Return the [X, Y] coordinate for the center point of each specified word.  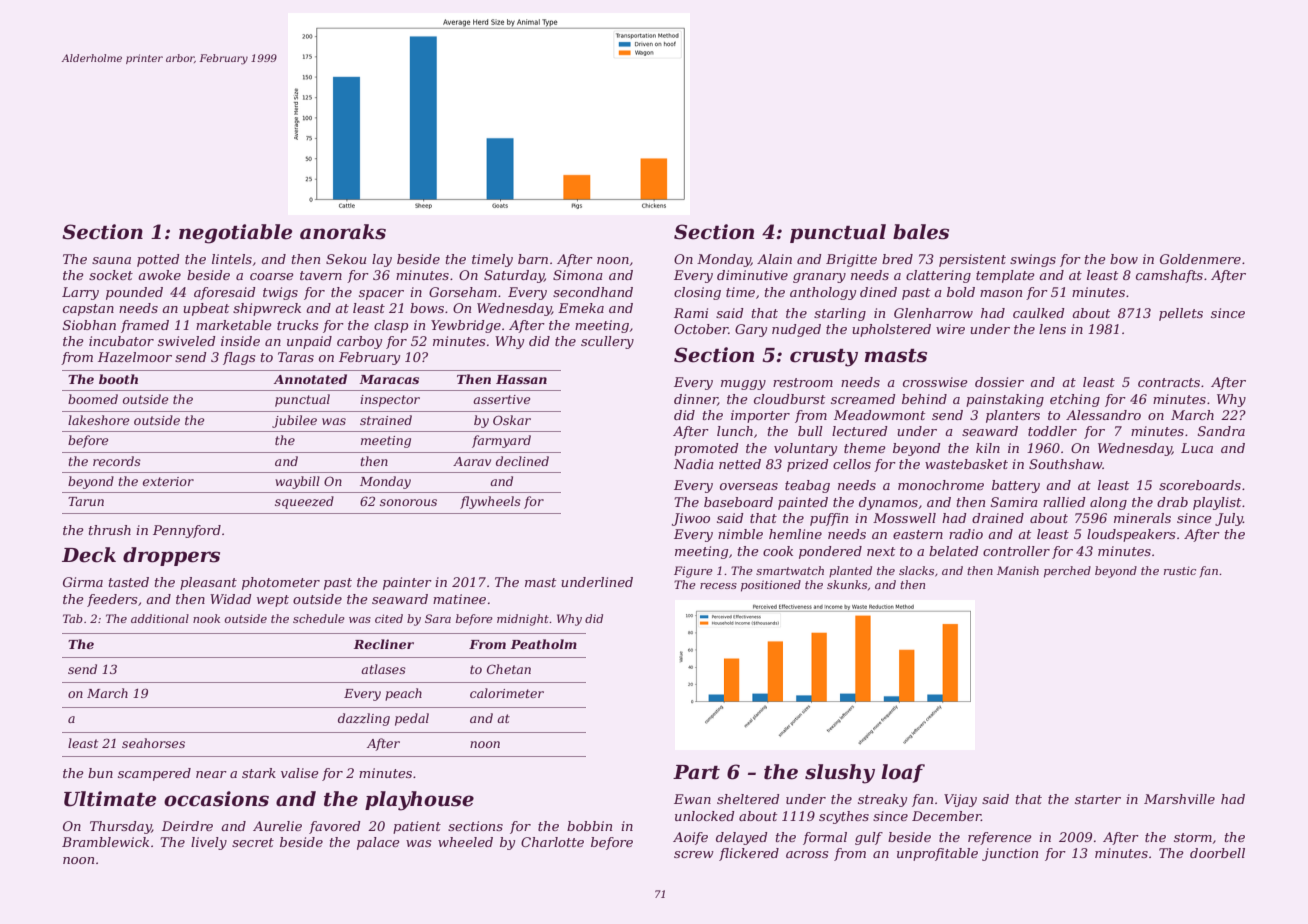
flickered [749, 854]
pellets [1181, 314]
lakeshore [98, 420]
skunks [847, 584]
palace [378, 843]
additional [160, 618]
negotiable [236, 234]
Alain [774, 259]
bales [921, 232]
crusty [824, 358]
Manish [1018, 570]
